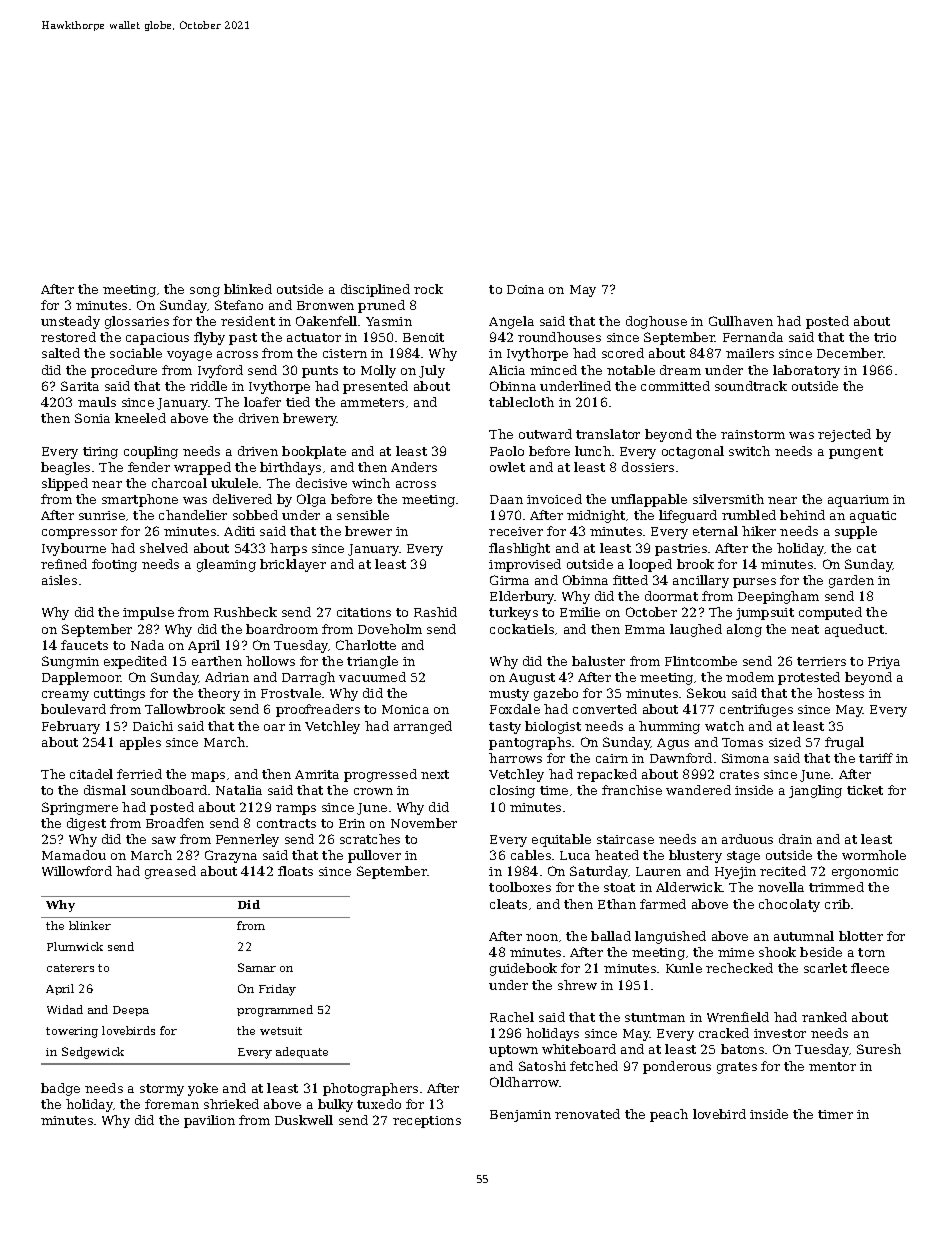 This screenshot has height=1233, width=952. What do you see at coordinates (736, 952) in the screenshot?
I see `mime` at bounding box center [736, 952].
